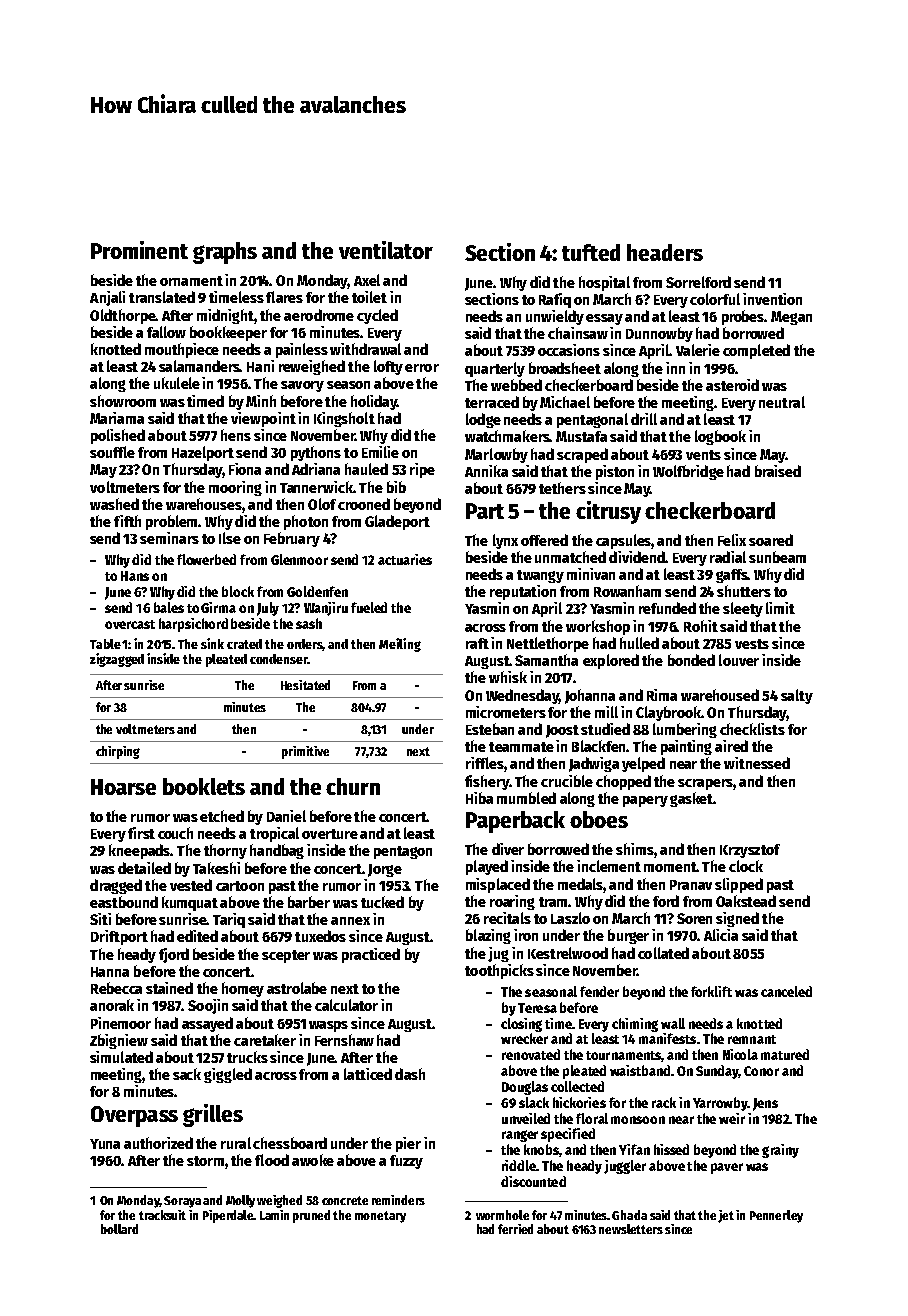  What do you see at coordinates (515, 1229) in the page?
I see `ferried` at bounding box center [515, 1229].
